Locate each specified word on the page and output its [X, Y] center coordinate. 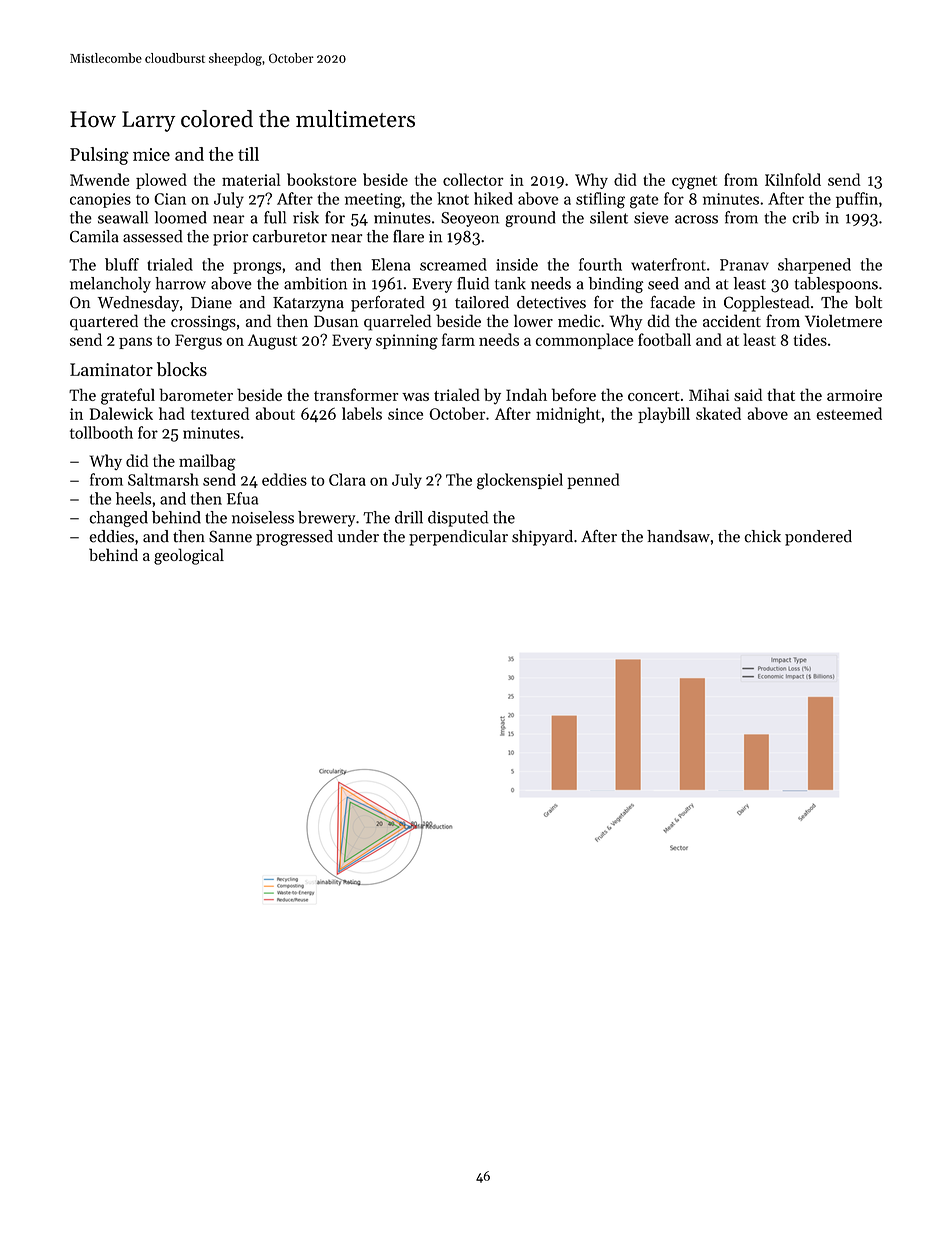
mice [151, 154]
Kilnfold [793, 179]
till [248, 154]
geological [189, 556]
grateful [128, 396]
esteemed [849, 413]
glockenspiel [520, 481]
